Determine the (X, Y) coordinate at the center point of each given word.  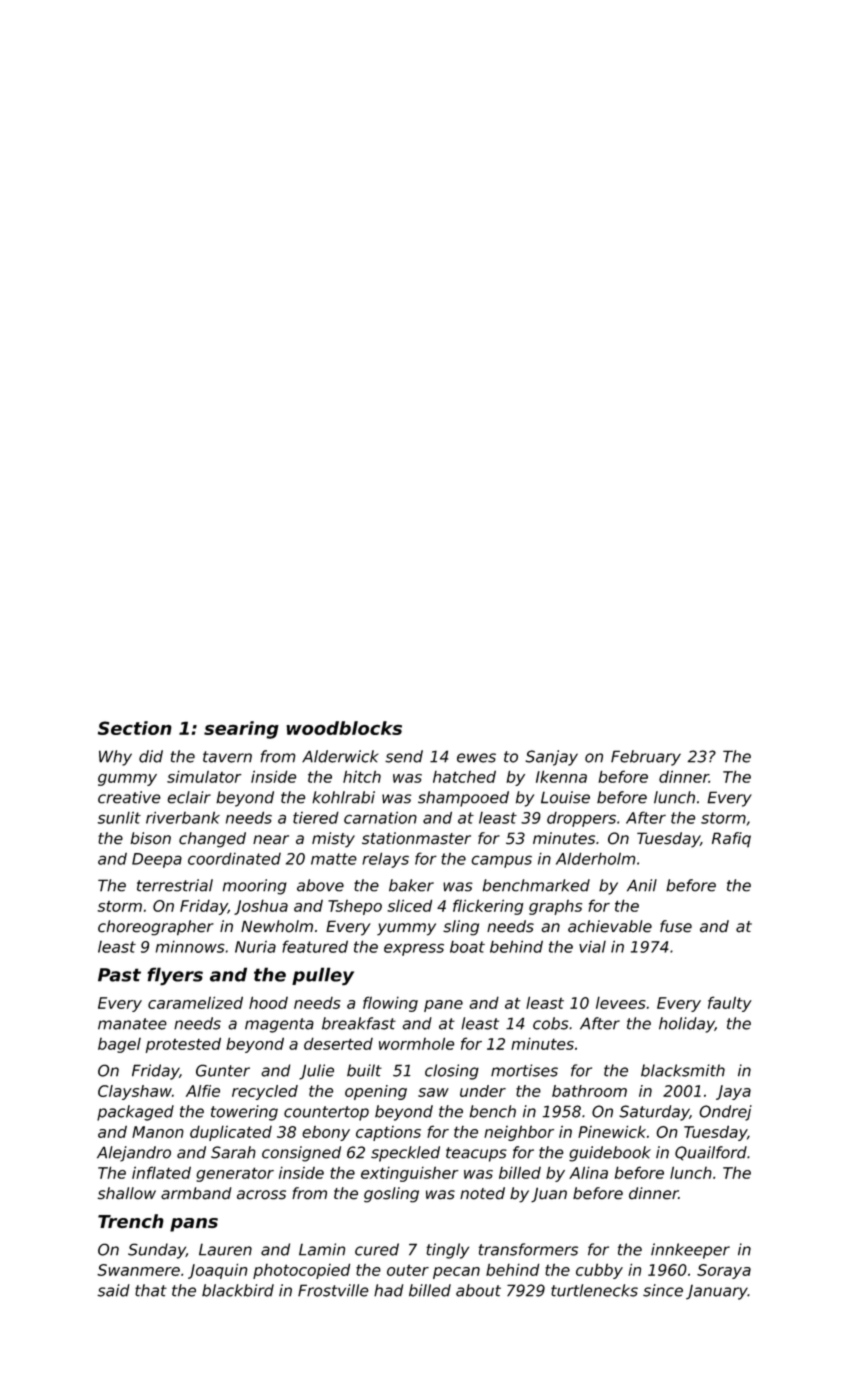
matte (334, 859)
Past (119, 975)
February (646, 758)
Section (135, 728)
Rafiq (731, 839)
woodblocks (344, 728)
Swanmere (138, 1270)
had (388, 1290)
